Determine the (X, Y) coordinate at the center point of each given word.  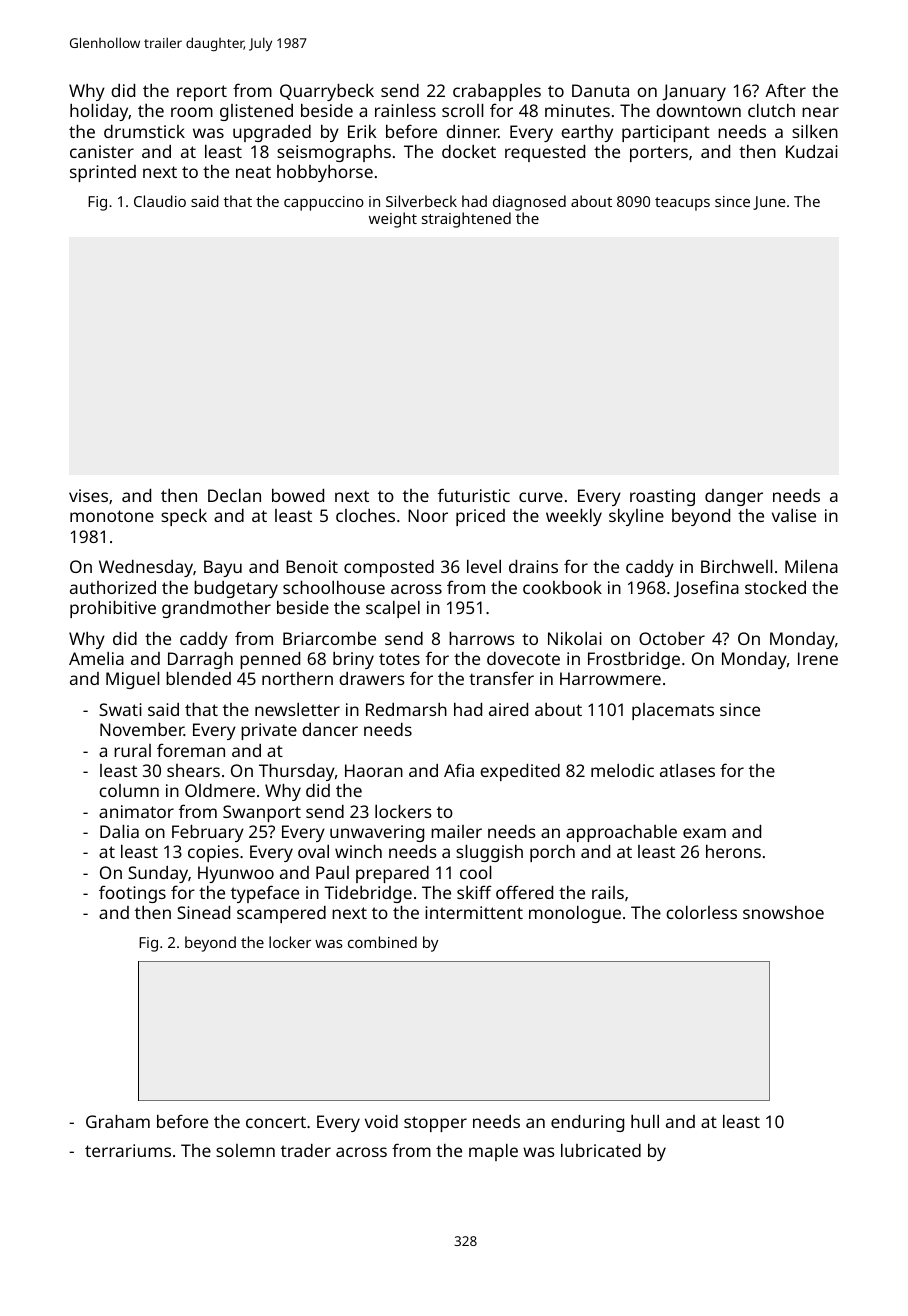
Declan (234, 495)
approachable (621, 833)
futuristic (474, 495)
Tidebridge (368, 894)
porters (659, 154)
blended (198, 678)
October (672, 638)
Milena (811, 566)
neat (253, 172)
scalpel (393, 609)
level (484, 566)
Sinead (203, 912)
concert (276, 1122)
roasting (662, 497)
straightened (466, 220)
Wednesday (146, 568)
